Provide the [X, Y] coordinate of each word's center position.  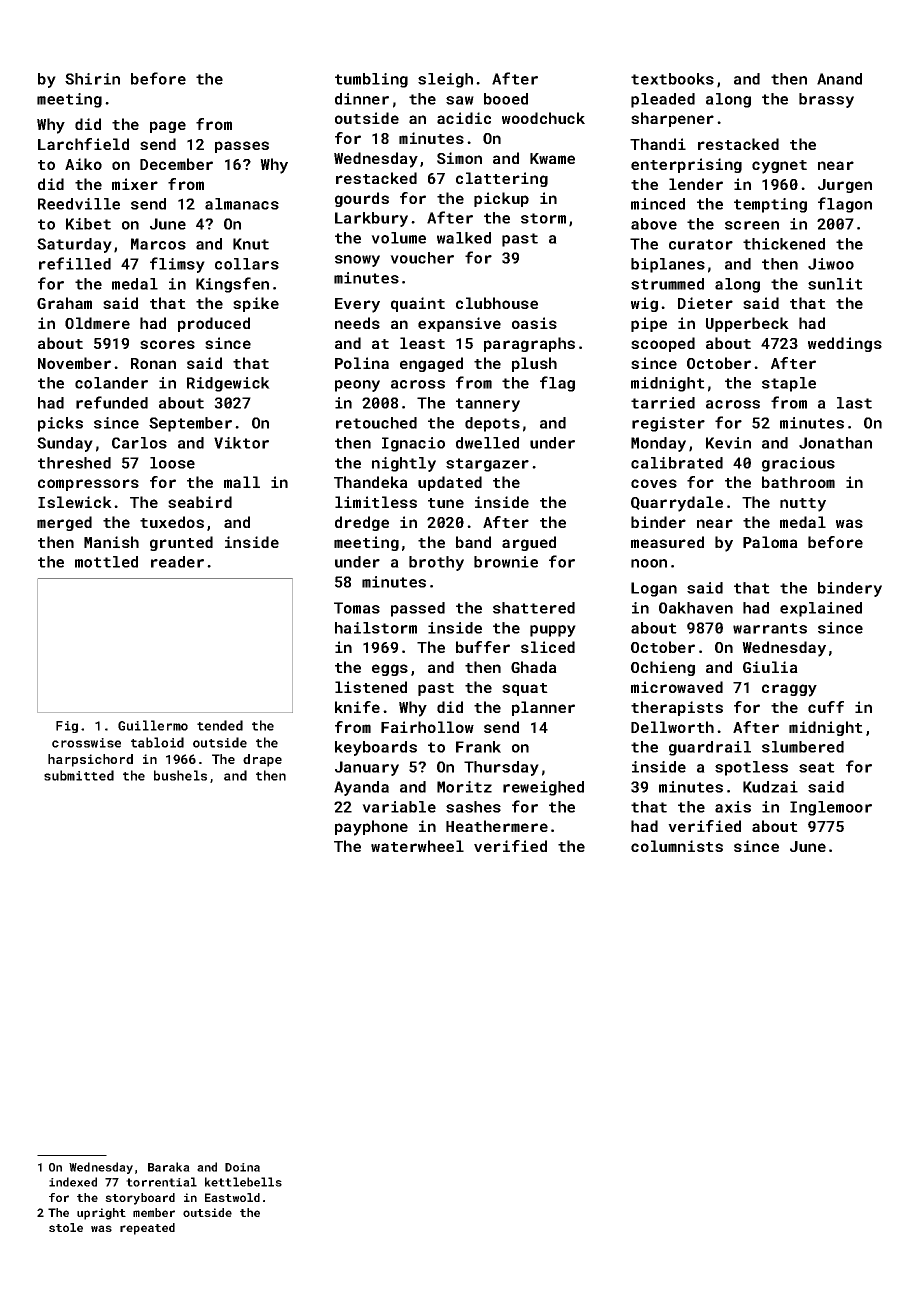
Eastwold [232, 1197]
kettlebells [243, 1182]
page [168, 127]
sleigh [445, 80]
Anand [839, 79]
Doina [242, 1167]
